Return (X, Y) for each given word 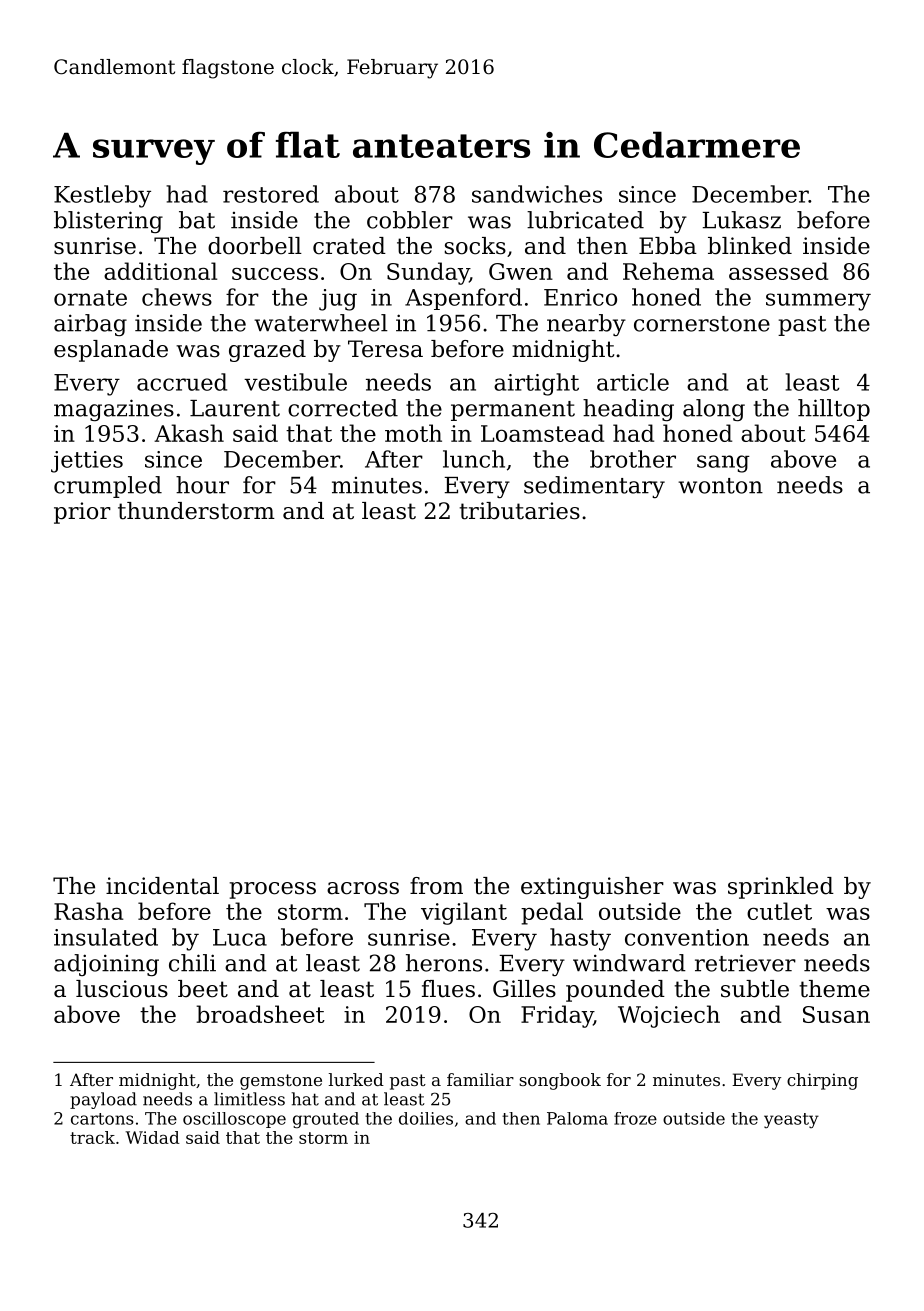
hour (202, 485)
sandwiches (537, 194)
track (92, 1137)
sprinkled (781, 888)
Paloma (577, 1118)
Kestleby (102, 196)
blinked (750, 246)
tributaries (520, 511)
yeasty (791, 1120)
